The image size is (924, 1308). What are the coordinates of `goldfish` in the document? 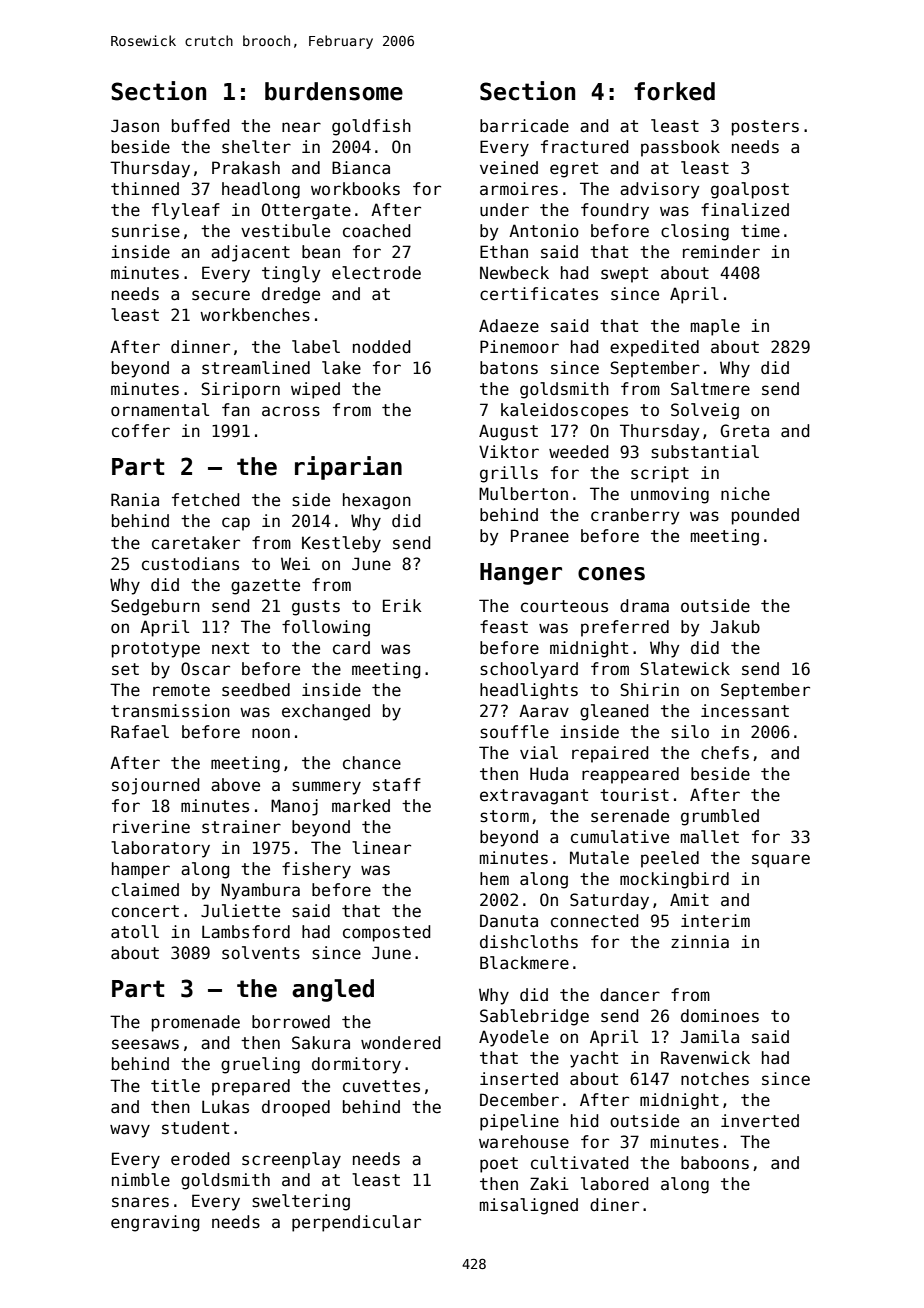 It's located at (371, 127).
